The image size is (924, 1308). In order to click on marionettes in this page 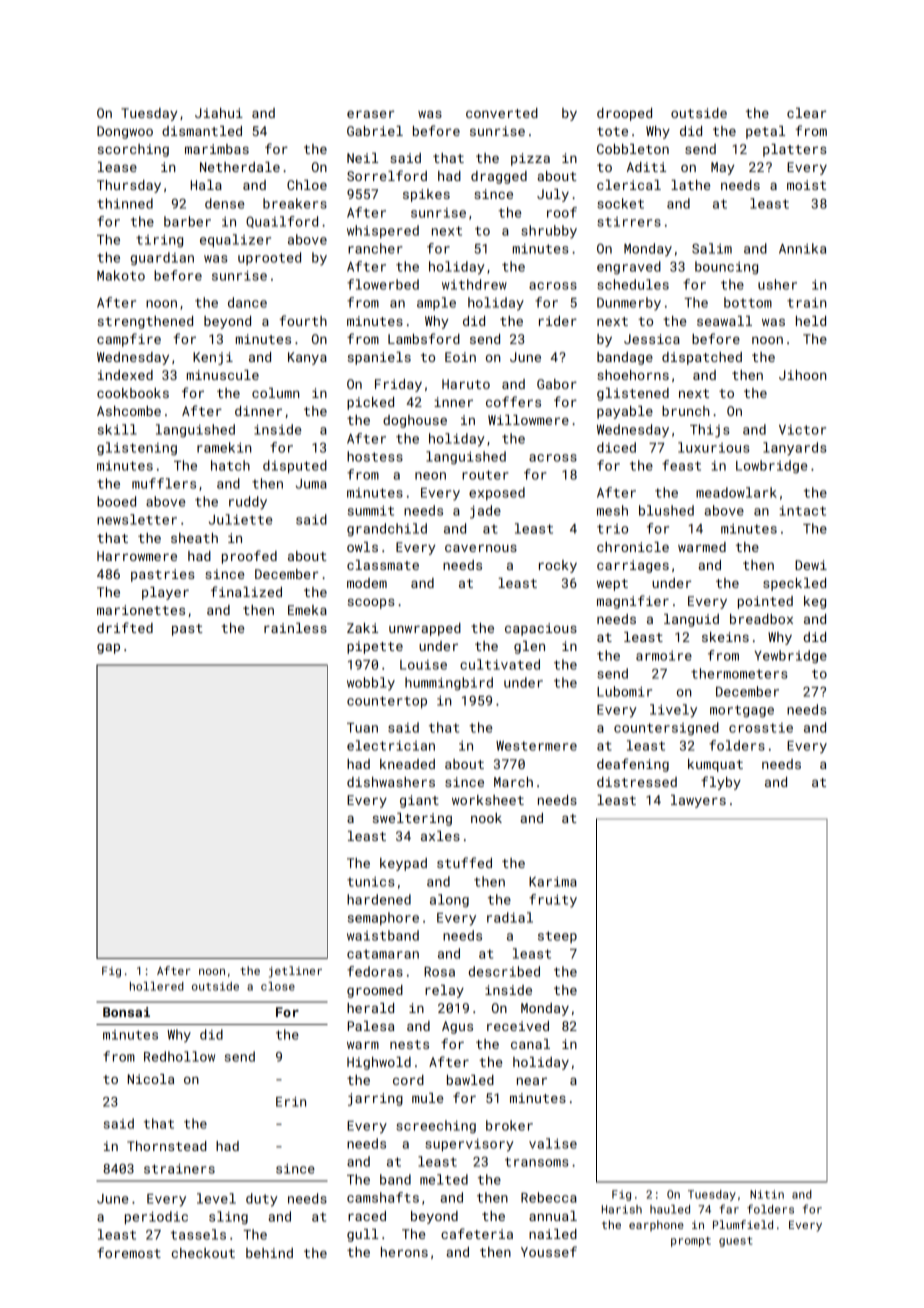, I will do `click(141, 610)`.
